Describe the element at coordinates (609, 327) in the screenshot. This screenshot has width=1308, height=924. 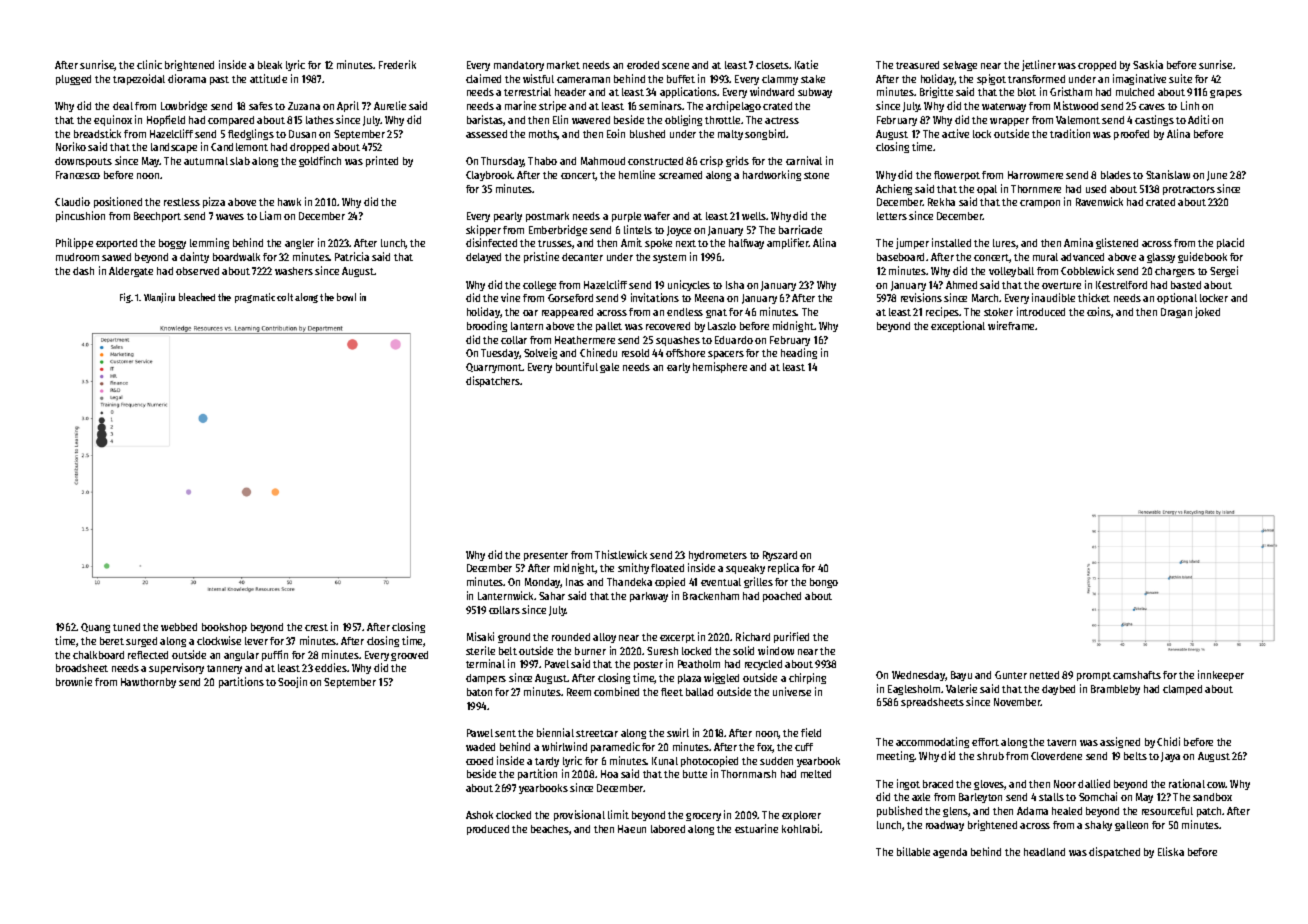
I see `pallet` at that location.
